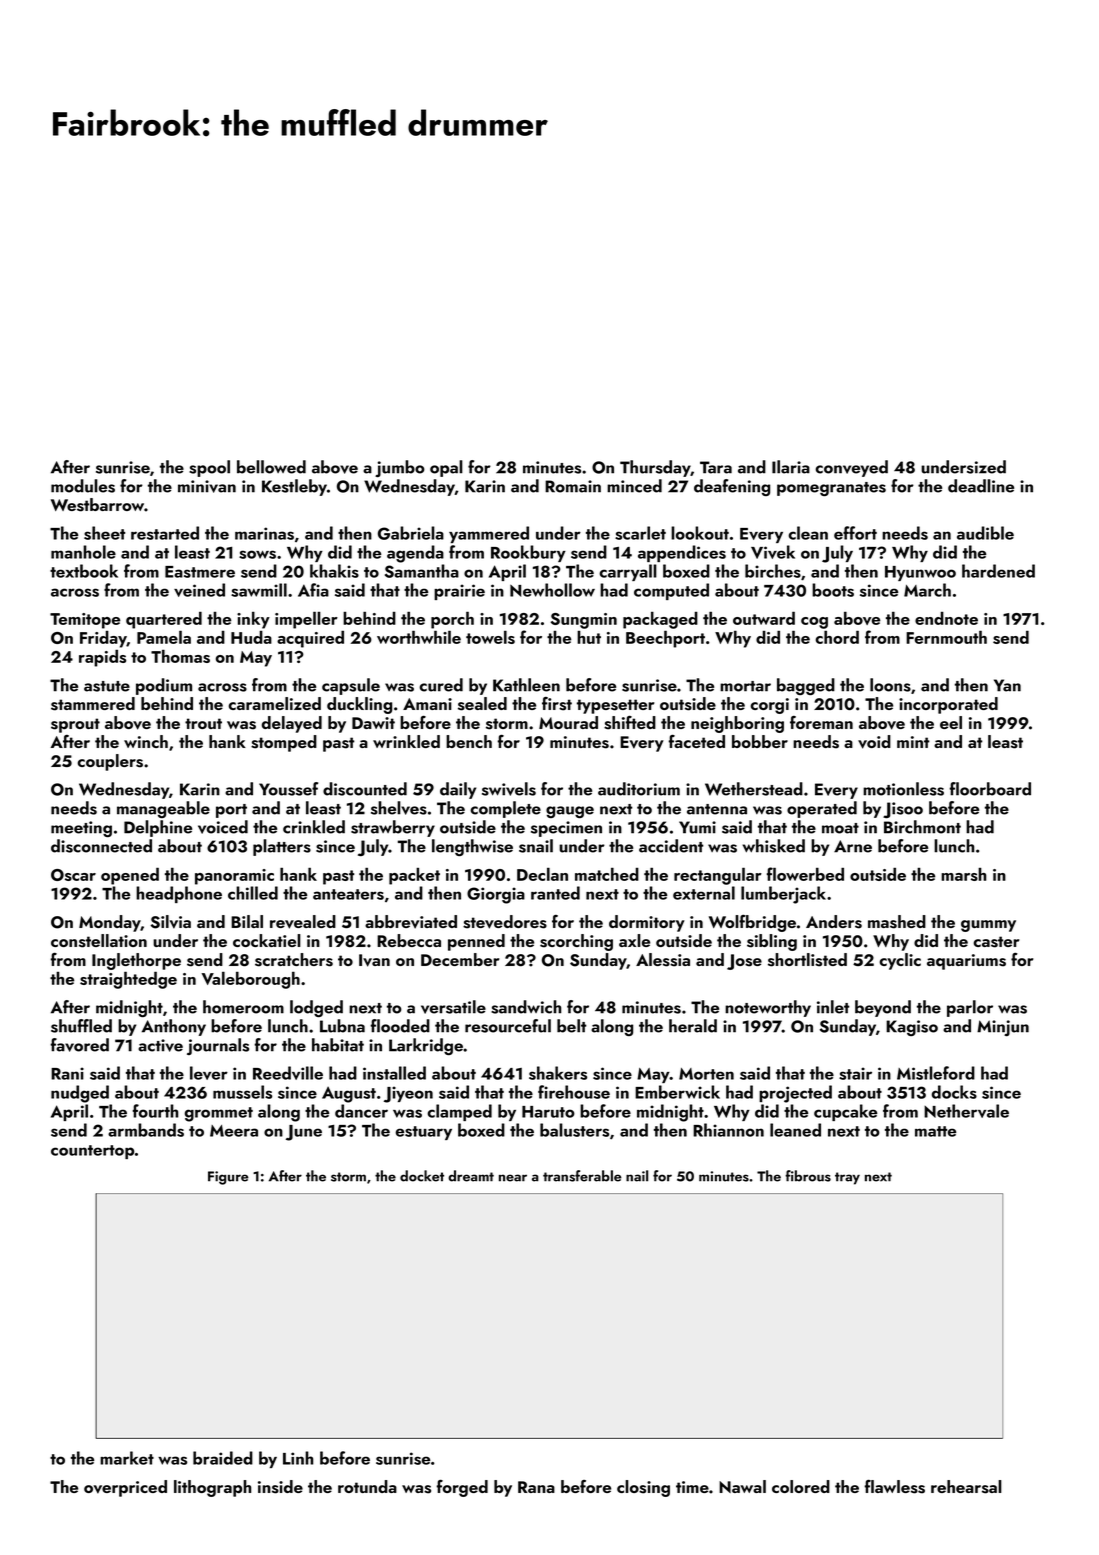 This screenshot has width=1099, height=1555. What do you see at coordinates (966, 1487) in the screenshot?
I see `rehearsal` at bounding box center [966, 1487].
